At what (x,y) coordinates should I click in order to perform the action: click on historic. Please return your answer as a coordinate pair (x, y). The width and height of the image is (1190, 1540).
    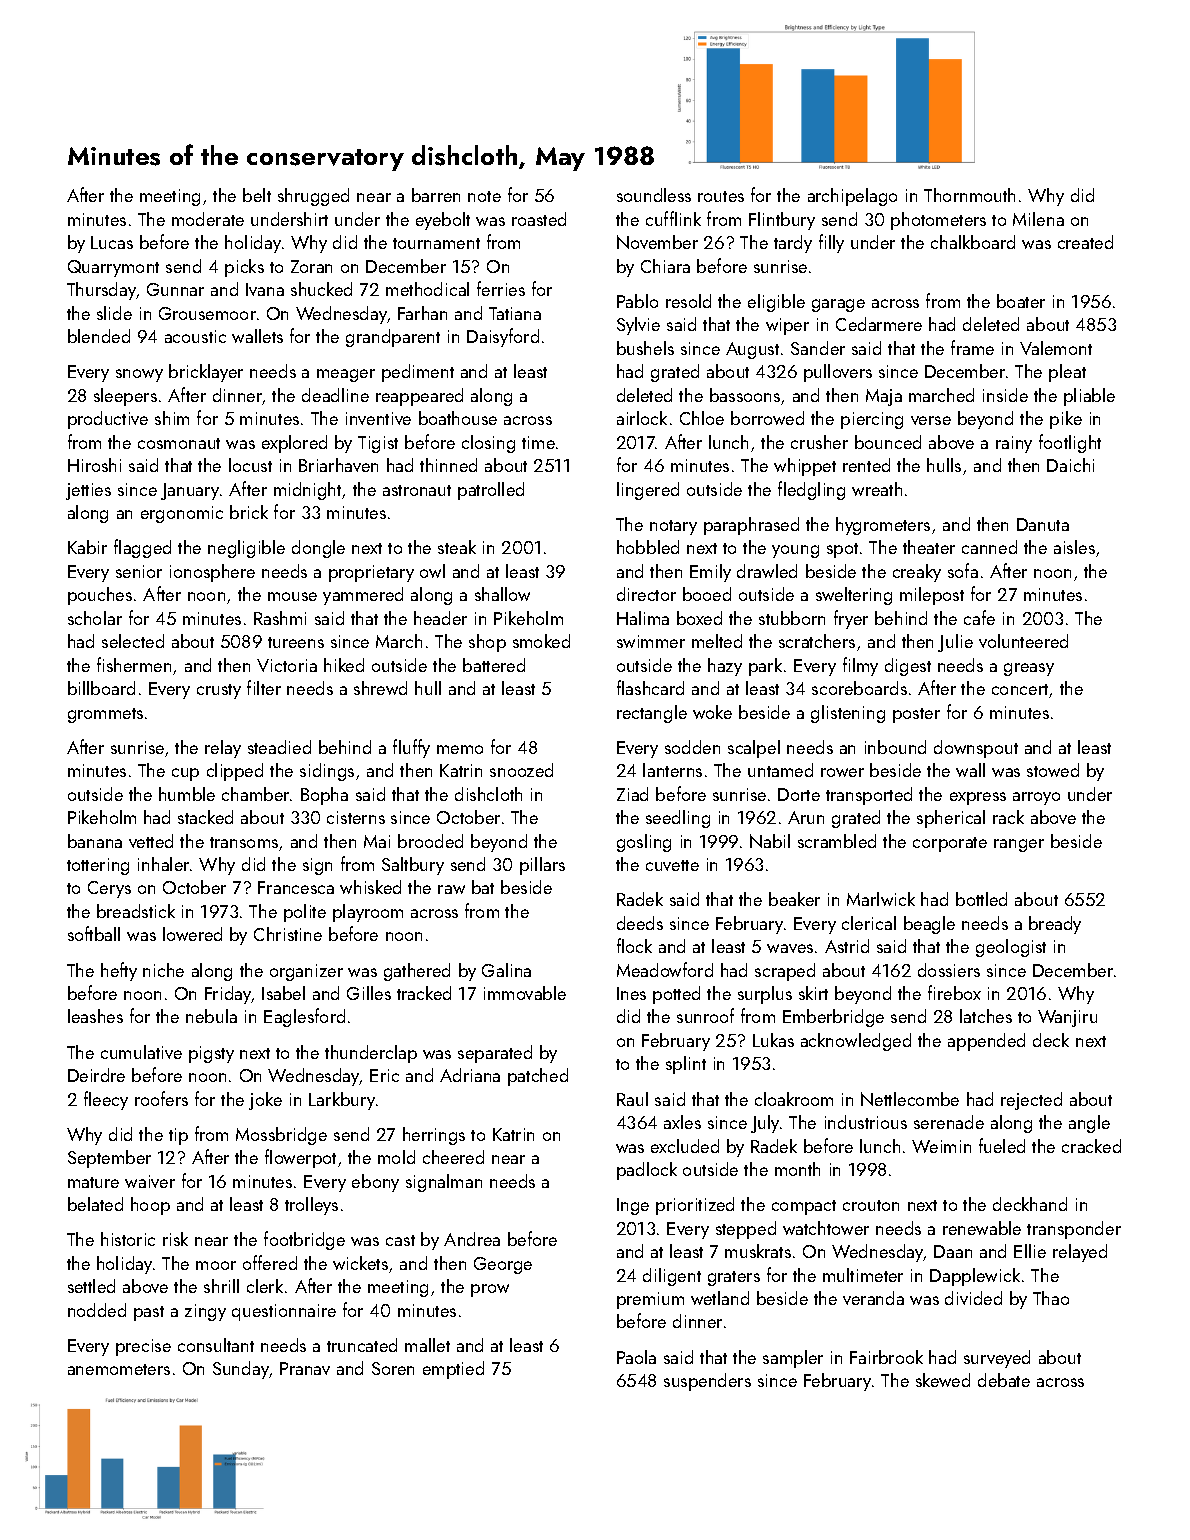
    Looking at the image, I should click on (128, 1239).
